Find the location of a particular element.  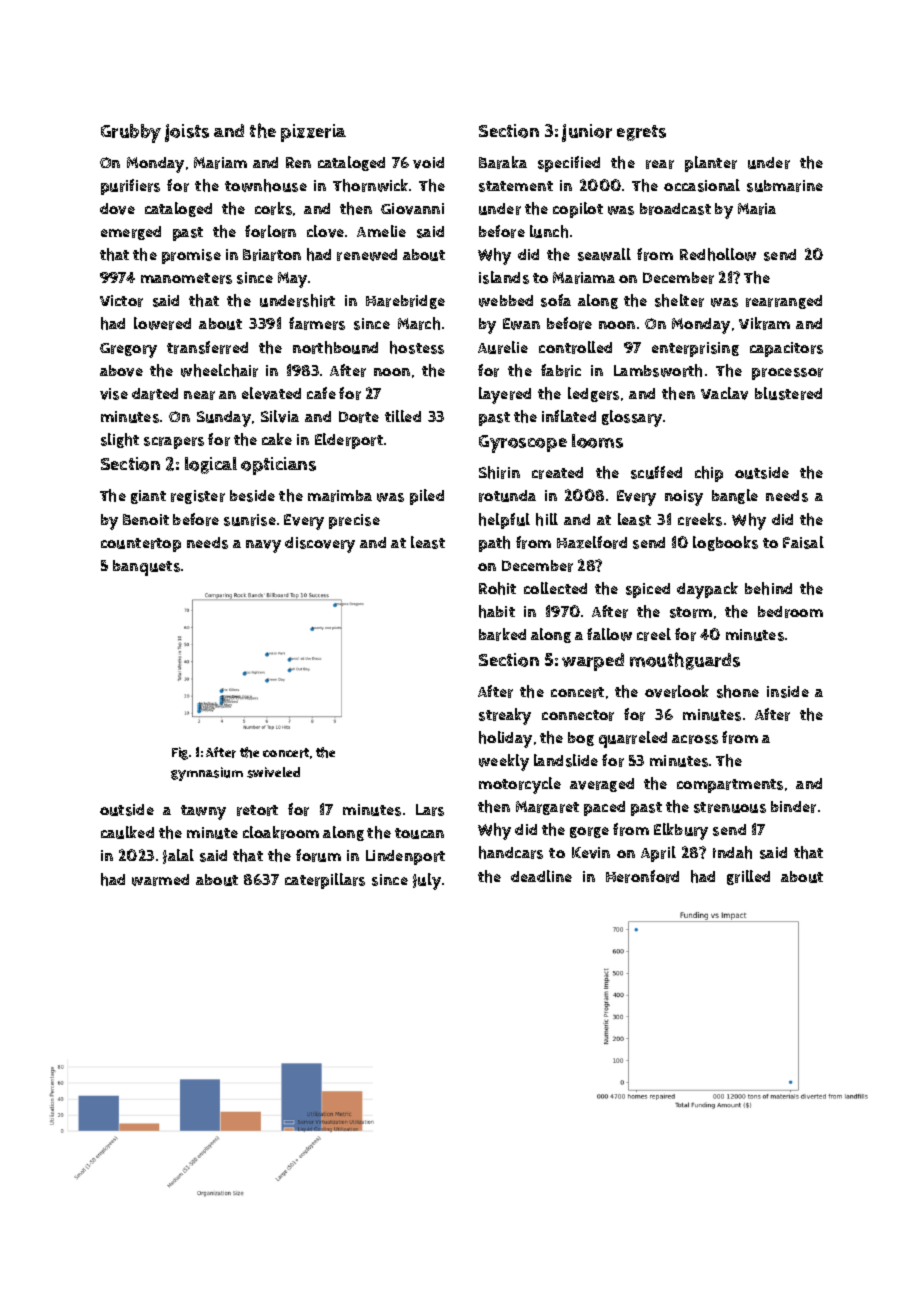

Elderport is located at coordinates (349, 441).
